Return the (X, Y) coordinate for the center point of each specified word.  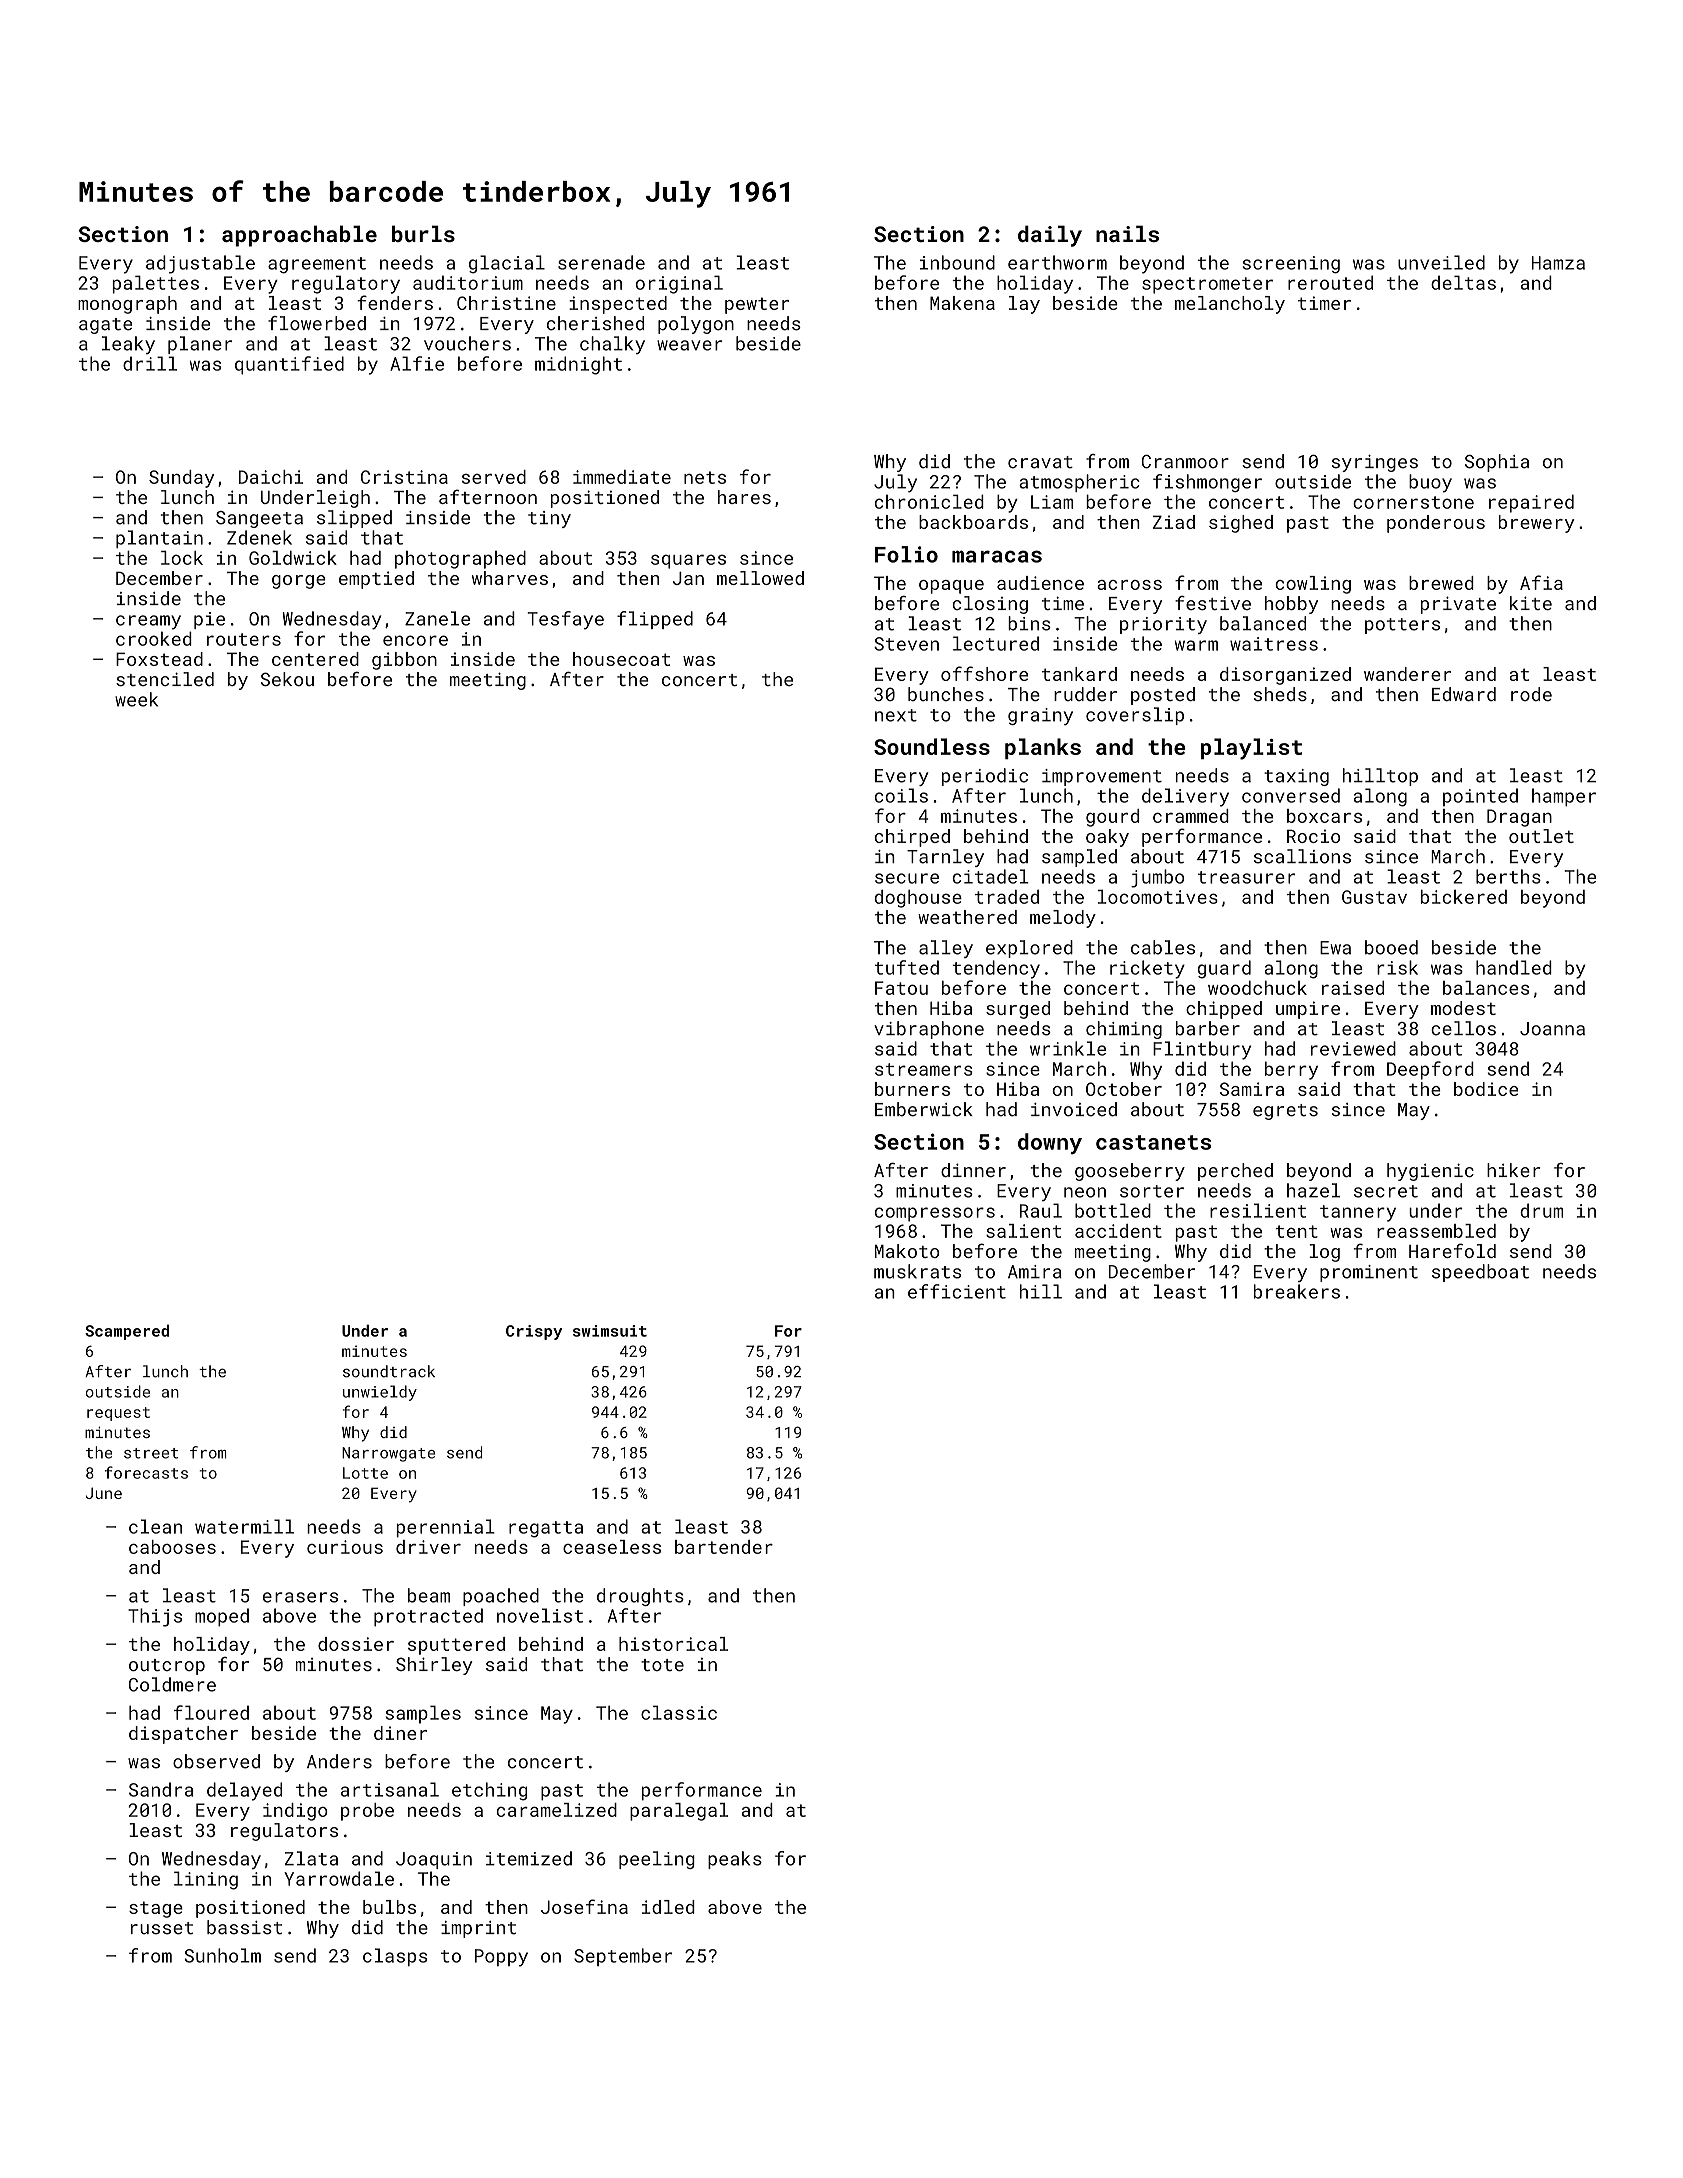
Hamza (1558, 263)
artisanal (390, 1789)
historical (673, 1644)
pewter (757, 305)
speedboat (1480, 1273)
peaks (735, 1860)
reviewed (1353, 1048)
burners (912, 1089)
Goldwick (293, 558)
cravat (1040, 462)
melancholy (1230, 305)
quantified (289, 365)
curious (345, 1547)
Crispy (534, 1332)
